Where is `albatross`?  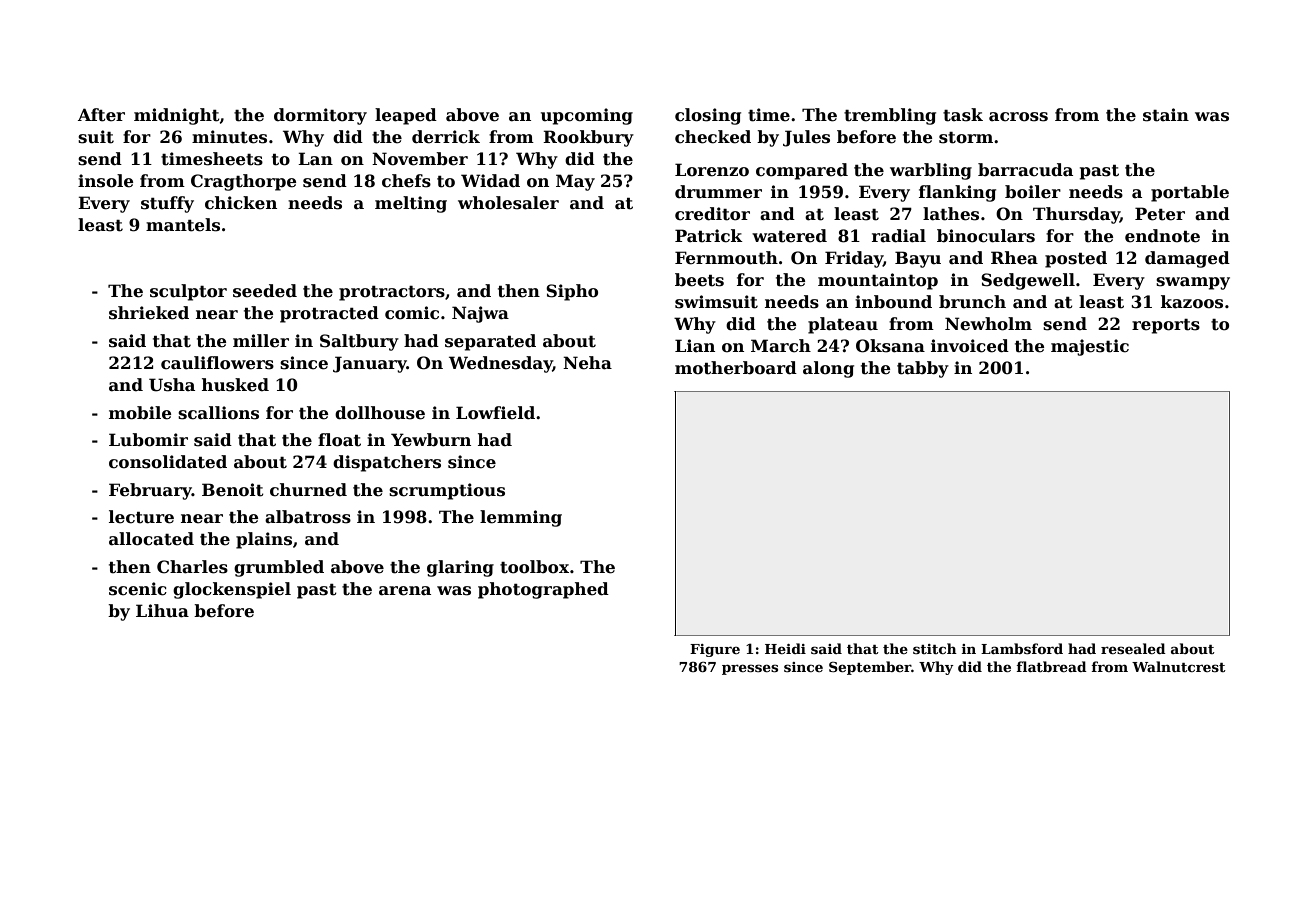 albatross is located at coordinates (308, 517).
